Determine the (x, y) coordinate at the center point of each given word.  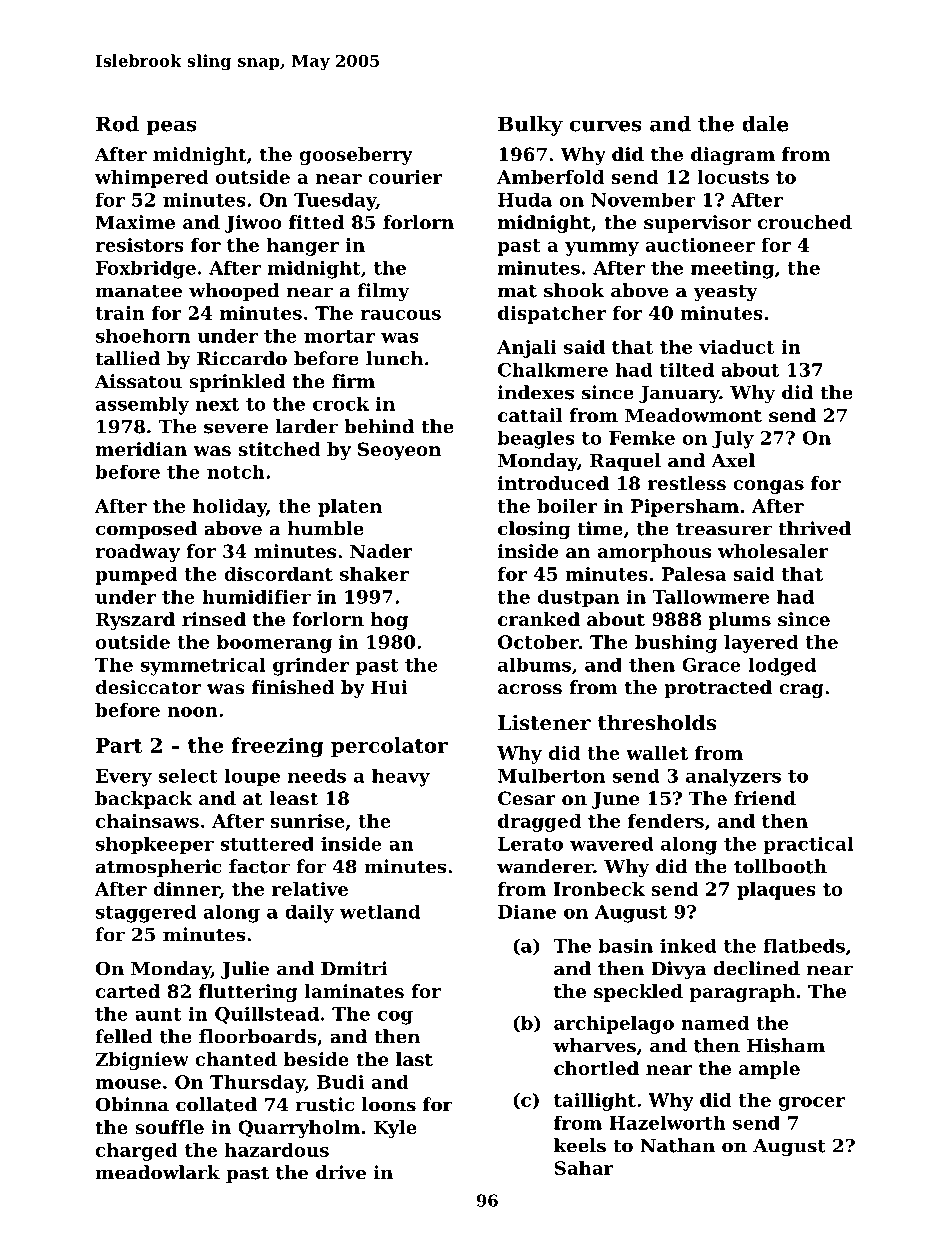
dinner (186, 890)
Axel (733, 460)
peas (171, 128)
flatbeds (804, 946)
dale (765, 124)
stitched (280, 449)
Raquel (625, 462)
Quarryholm (299, 1129)
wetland (380, 912)
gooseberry (356, 156)
